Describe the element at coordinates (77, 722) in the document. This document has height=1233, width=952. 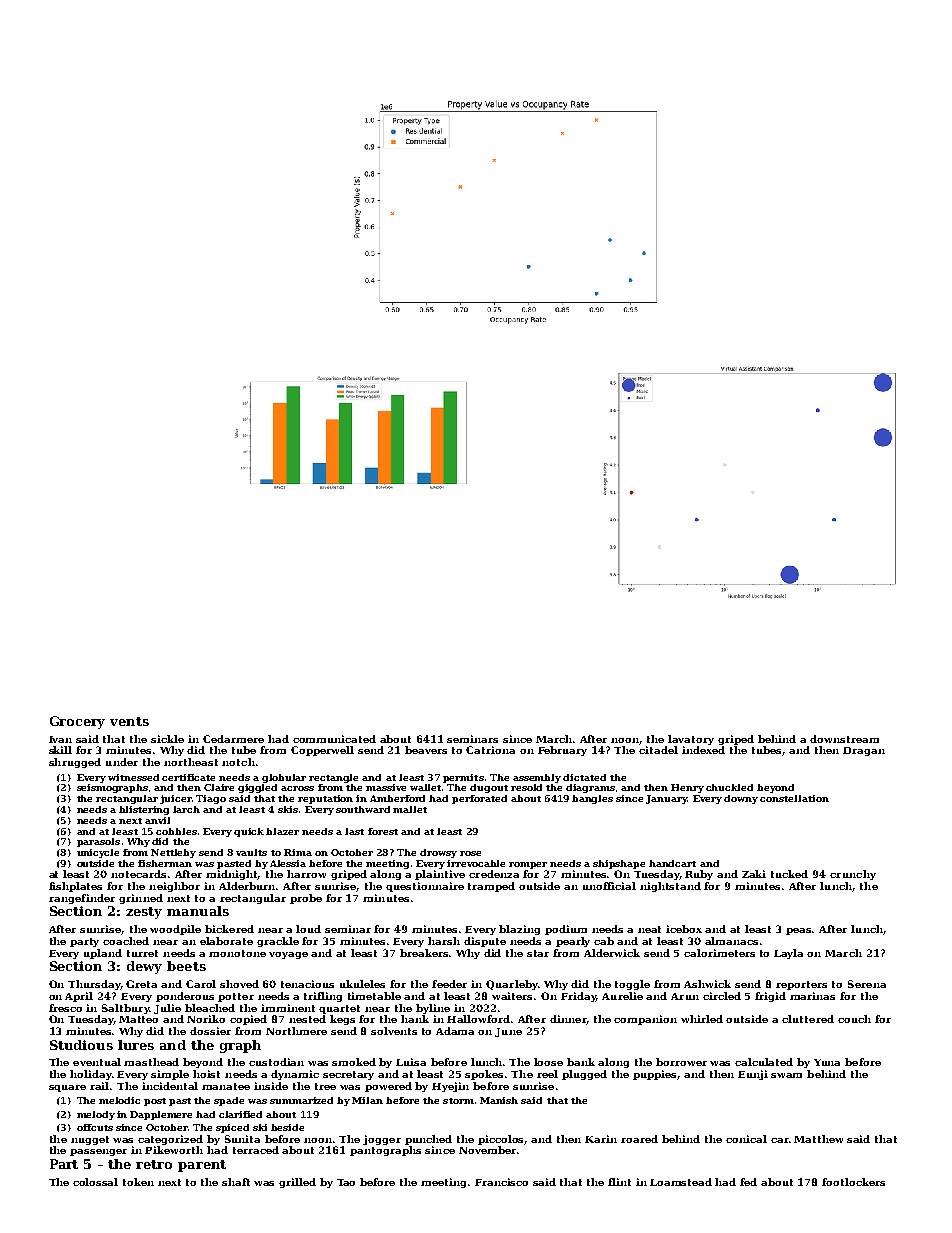
I see `Grocery` at that location.
